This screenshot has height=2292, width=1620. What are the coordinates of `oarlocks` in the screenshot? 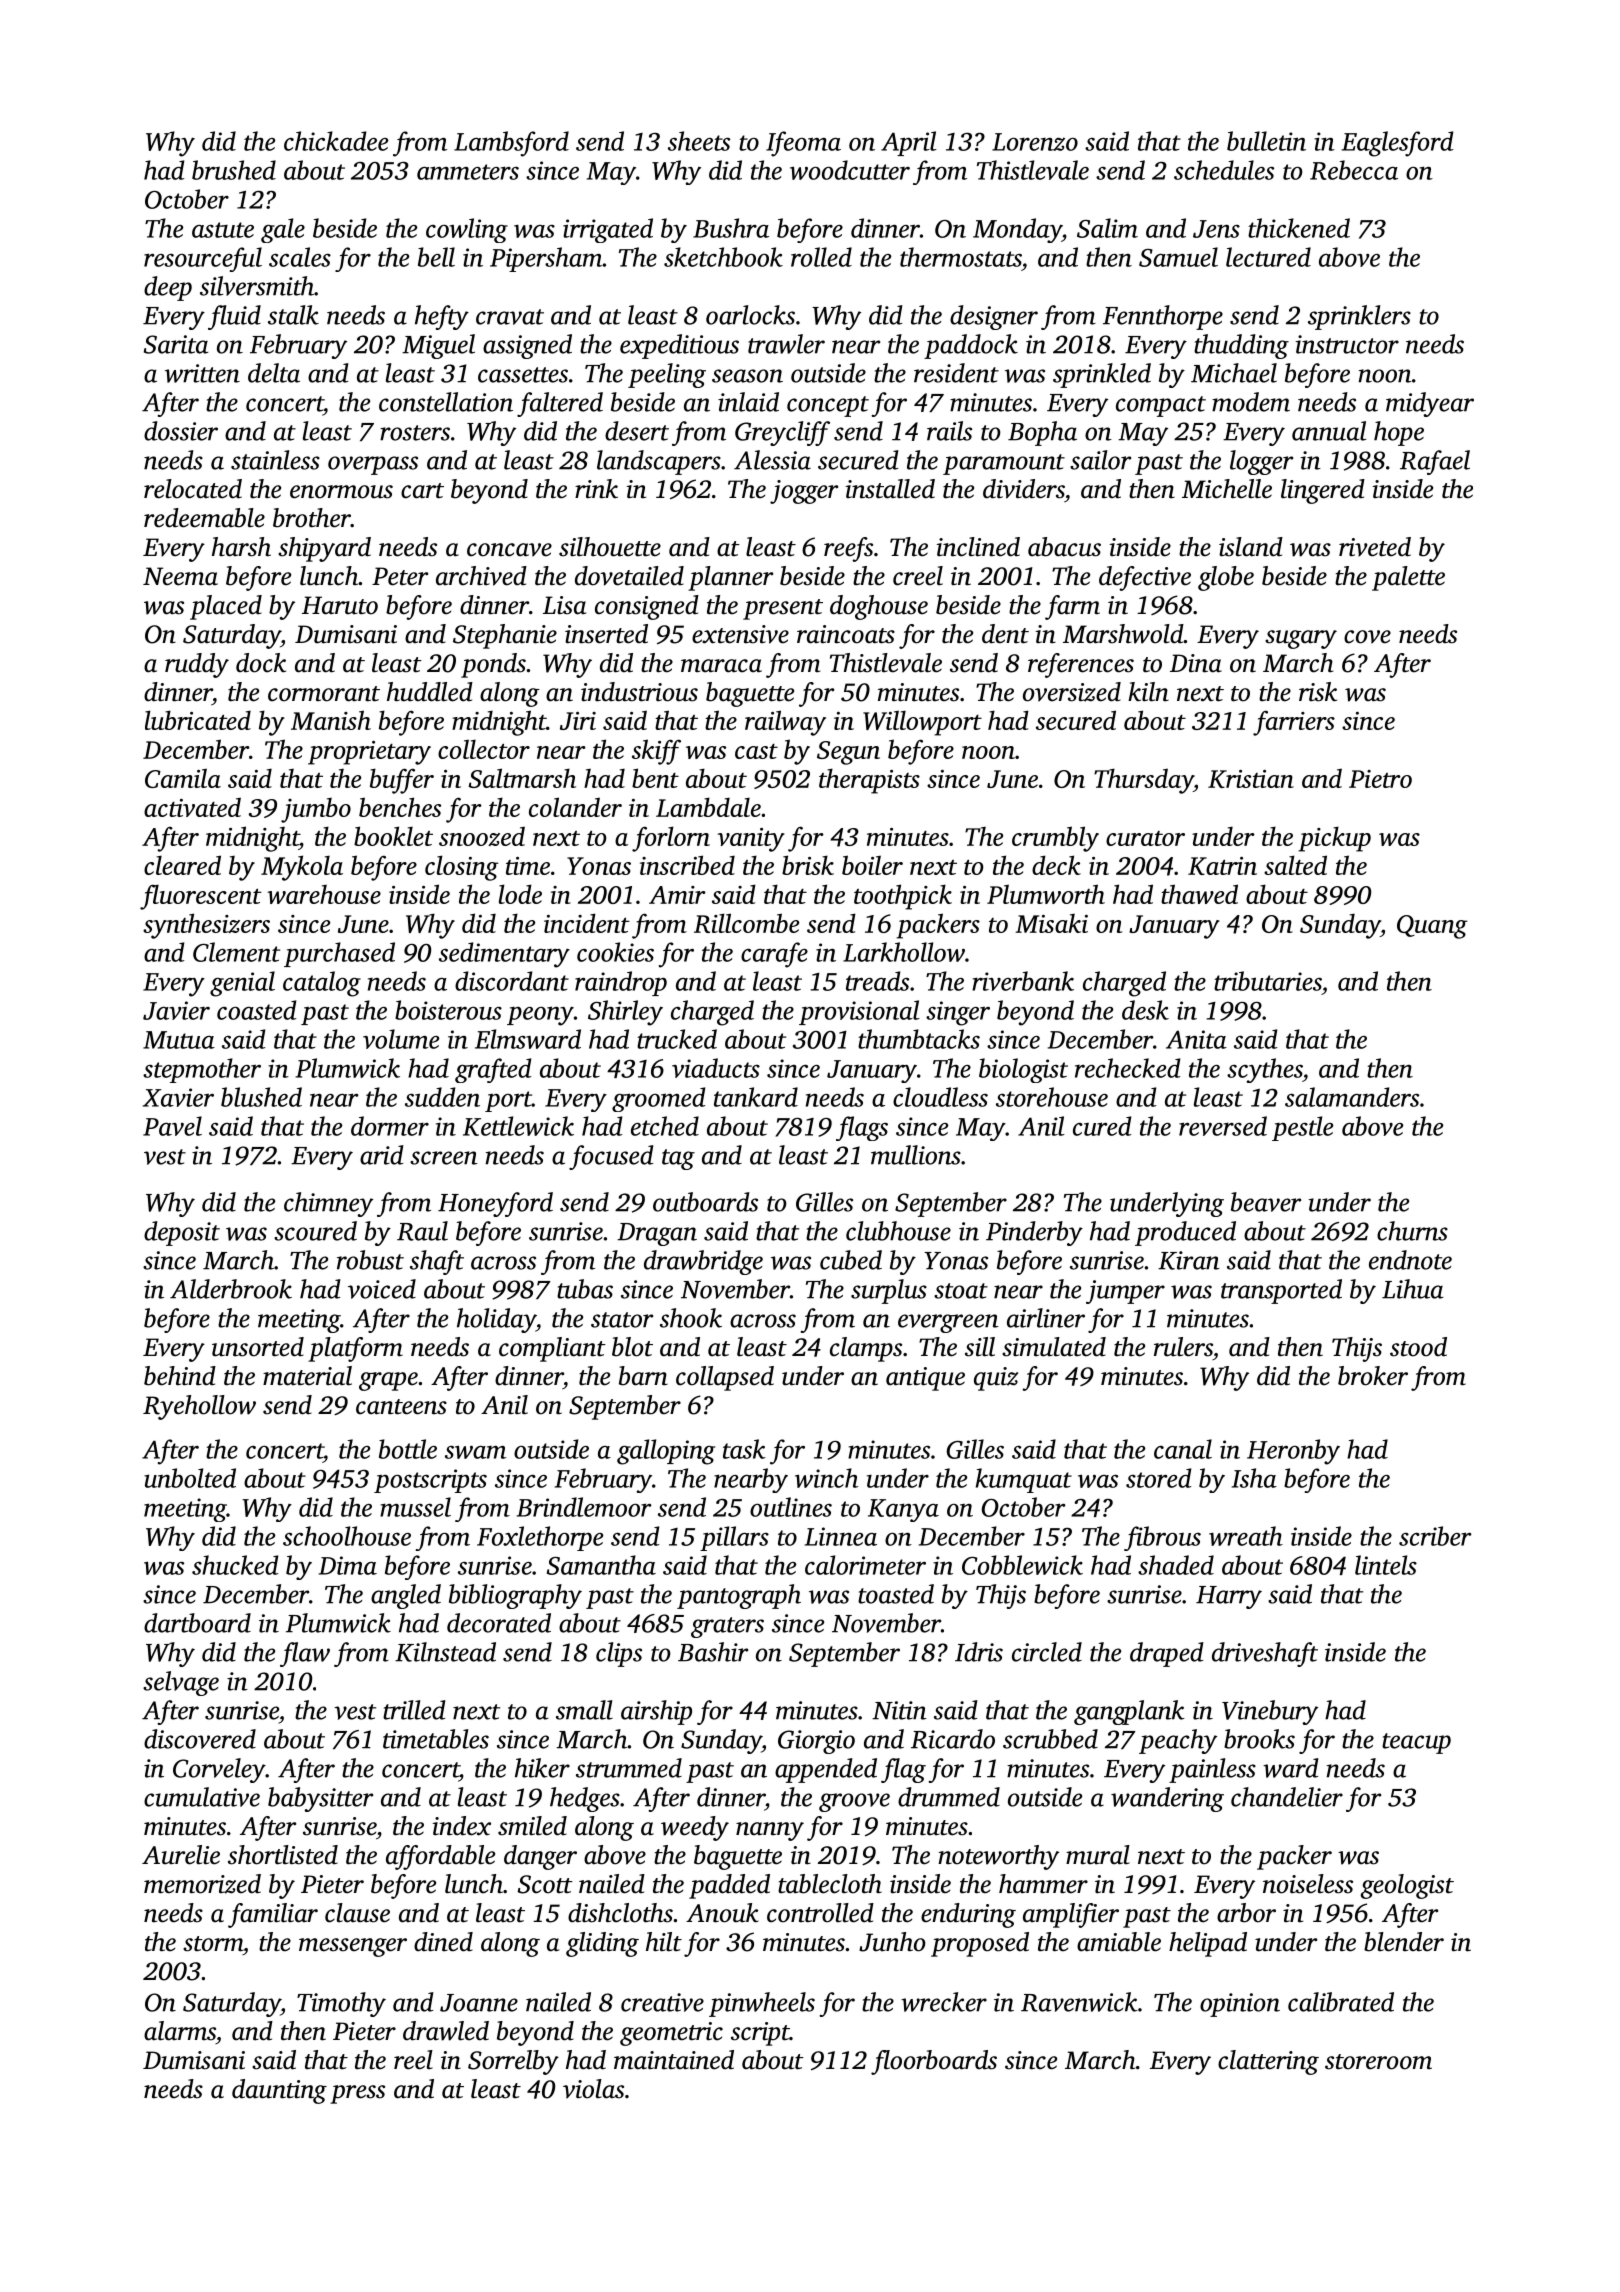 It's located at (750, 315).
